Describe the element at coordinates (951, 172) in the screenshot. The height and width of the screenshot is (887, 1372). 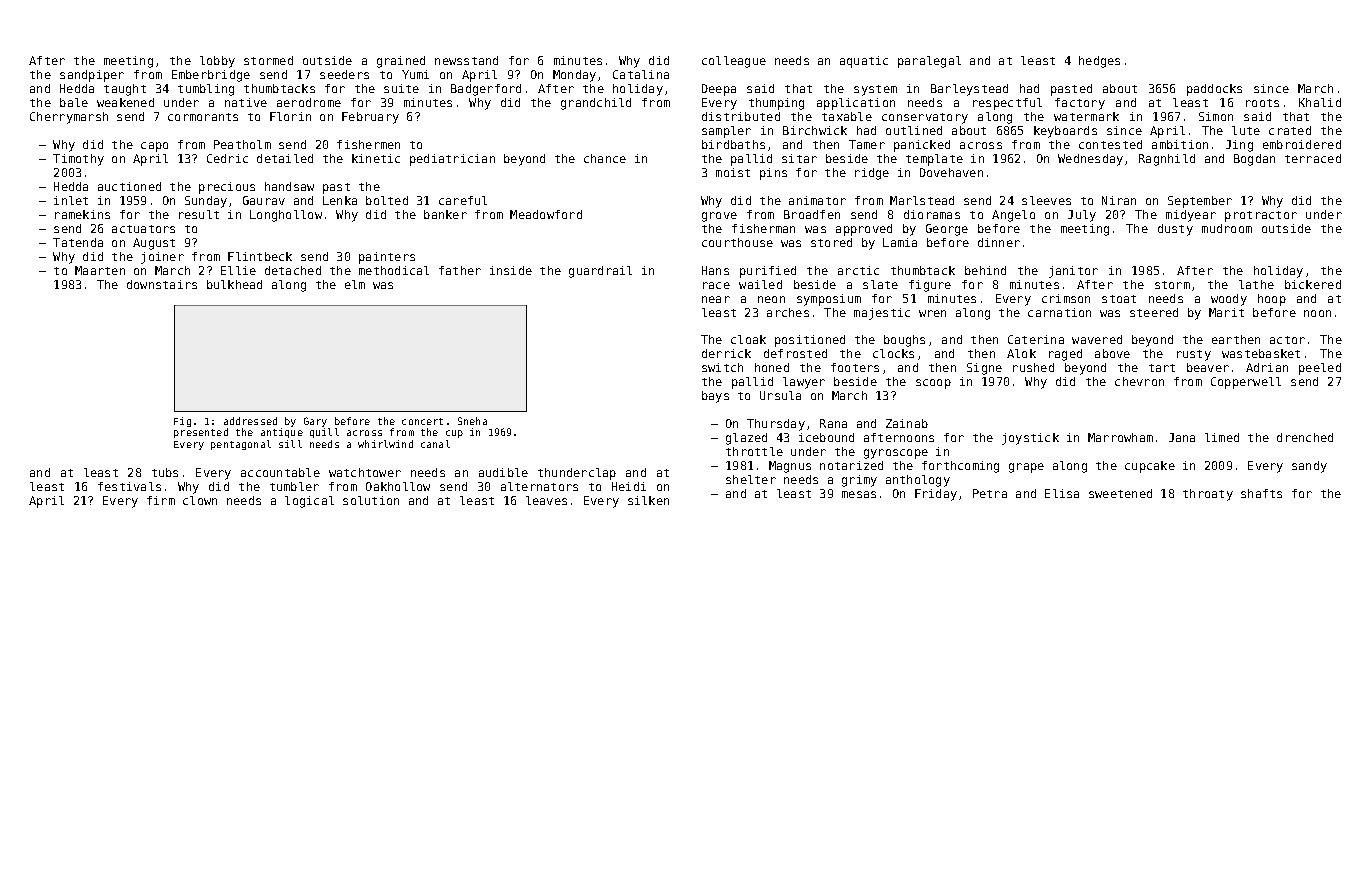
I see `Dovehaven` at that location.
